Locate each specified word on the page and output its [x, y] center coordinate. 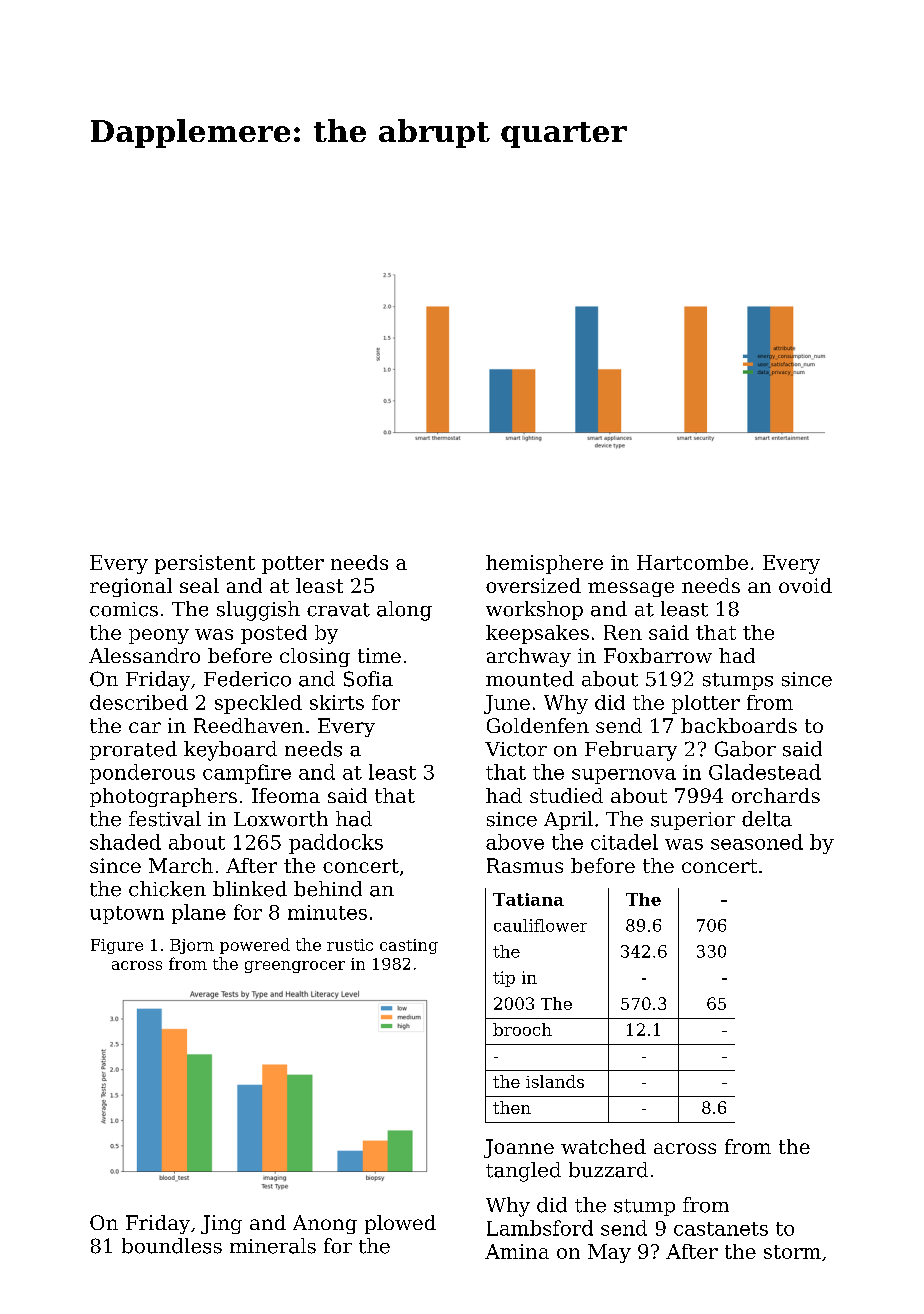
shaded [125, 842]
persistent [205, 564]
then [512, 1107]
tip [504, 979]
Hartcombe [692, 562]
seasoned [757, 842]
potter [293, 565]
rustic [350, 945]
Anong [325, 1224]
